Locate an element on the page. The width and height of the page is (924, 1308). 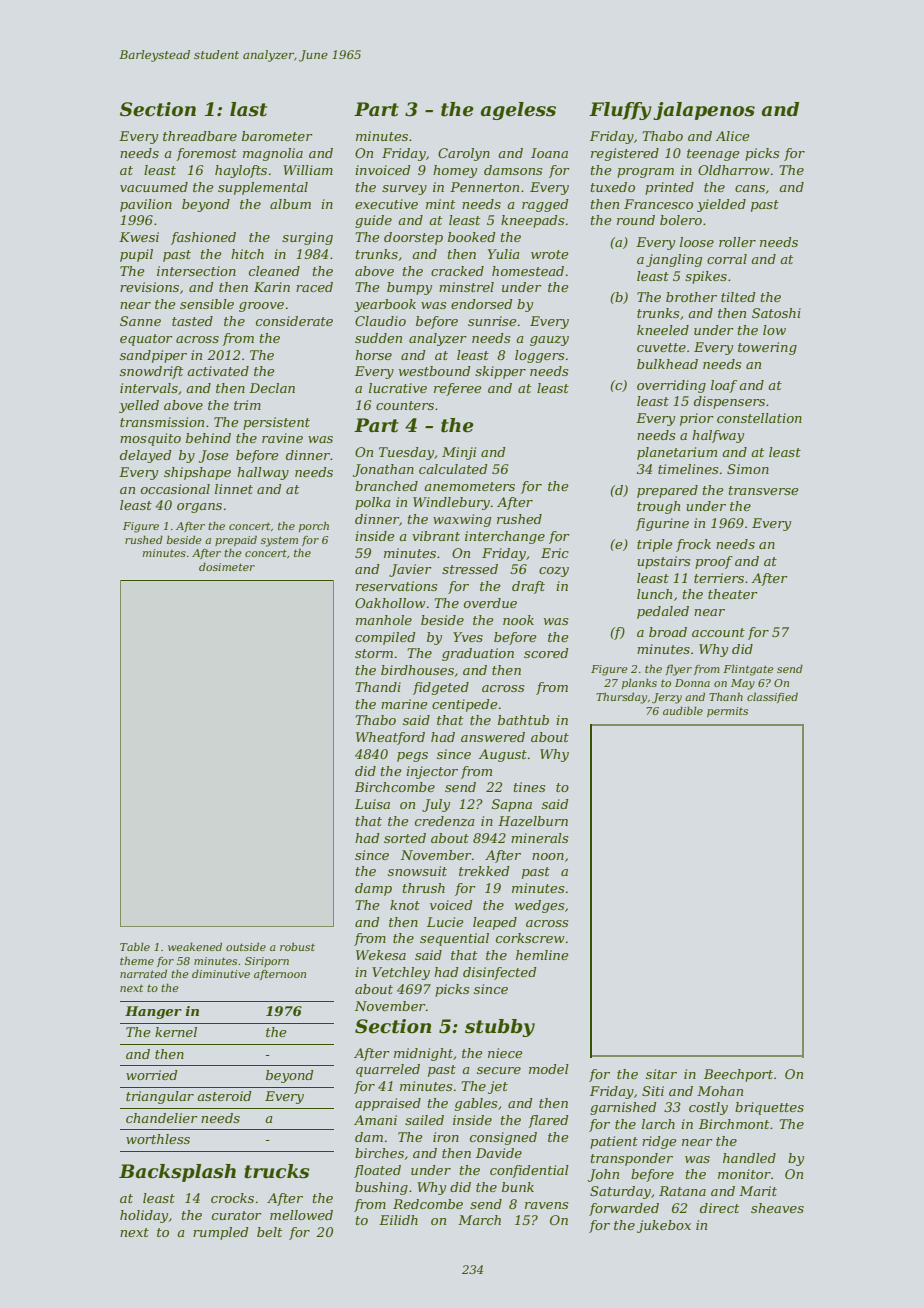
last is located at coordinates (248, 109).
